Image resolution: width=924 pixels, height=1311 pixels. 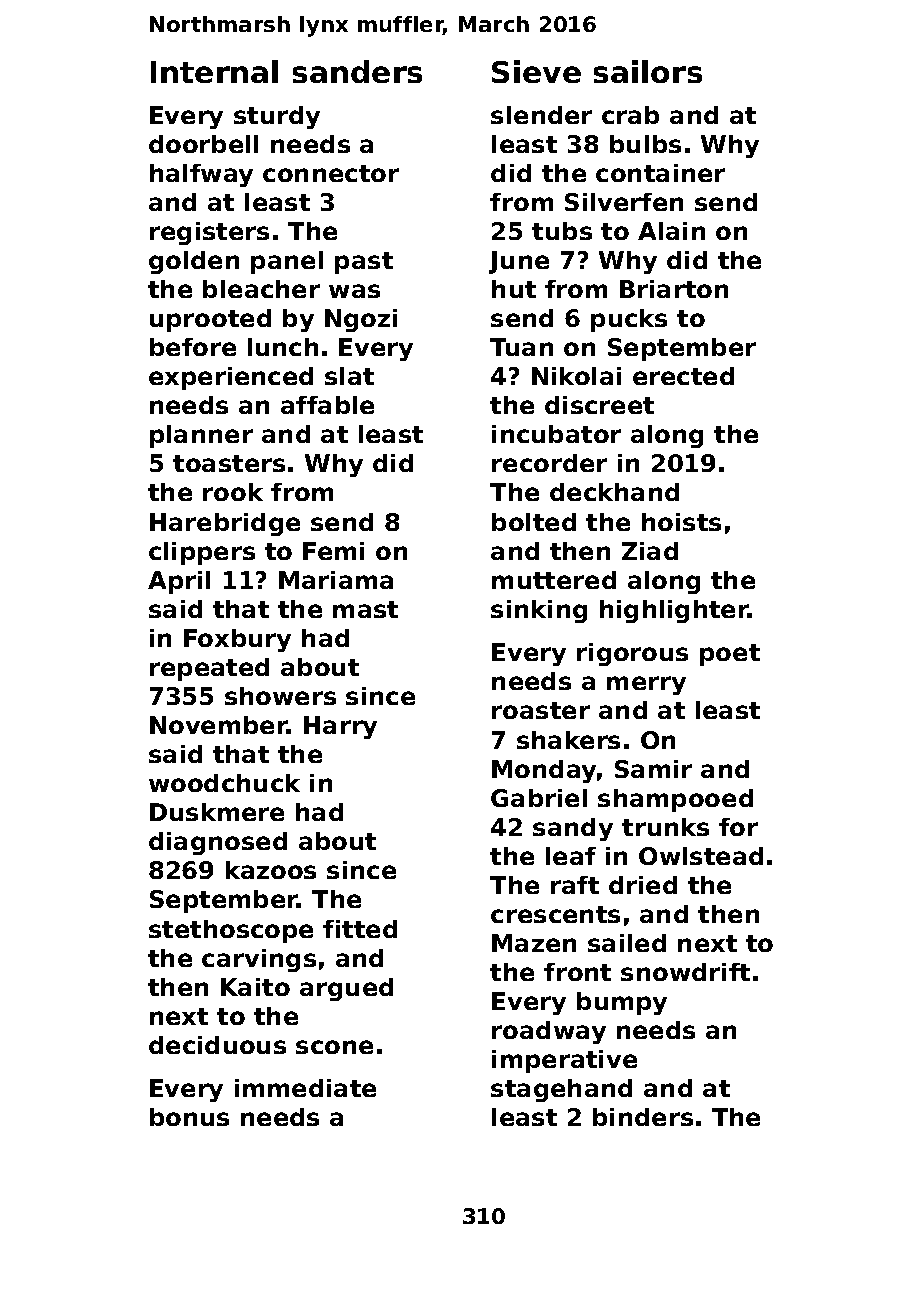 What do you see at coordinates (648, 71) in the screenshot?
I see `sailors` at bounding box center [648, 71].
